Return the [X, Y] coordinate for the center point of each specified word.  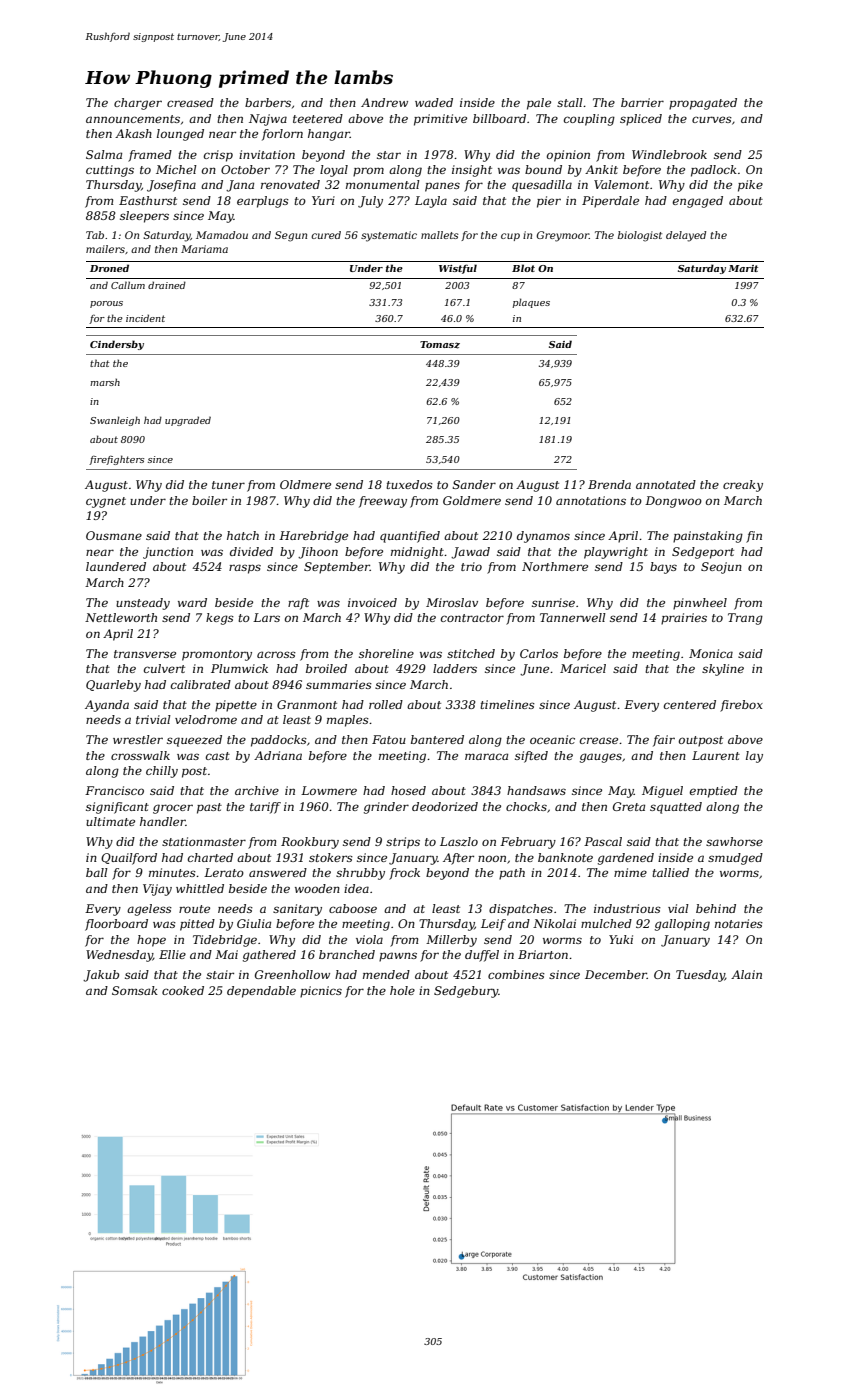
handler [163, 821]
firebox [741, 706]
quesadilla [542, 186]
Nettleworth [121, 617]
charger [138, 104]
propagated [703, 104]
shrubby [360, 874]
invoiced [372, 602]
